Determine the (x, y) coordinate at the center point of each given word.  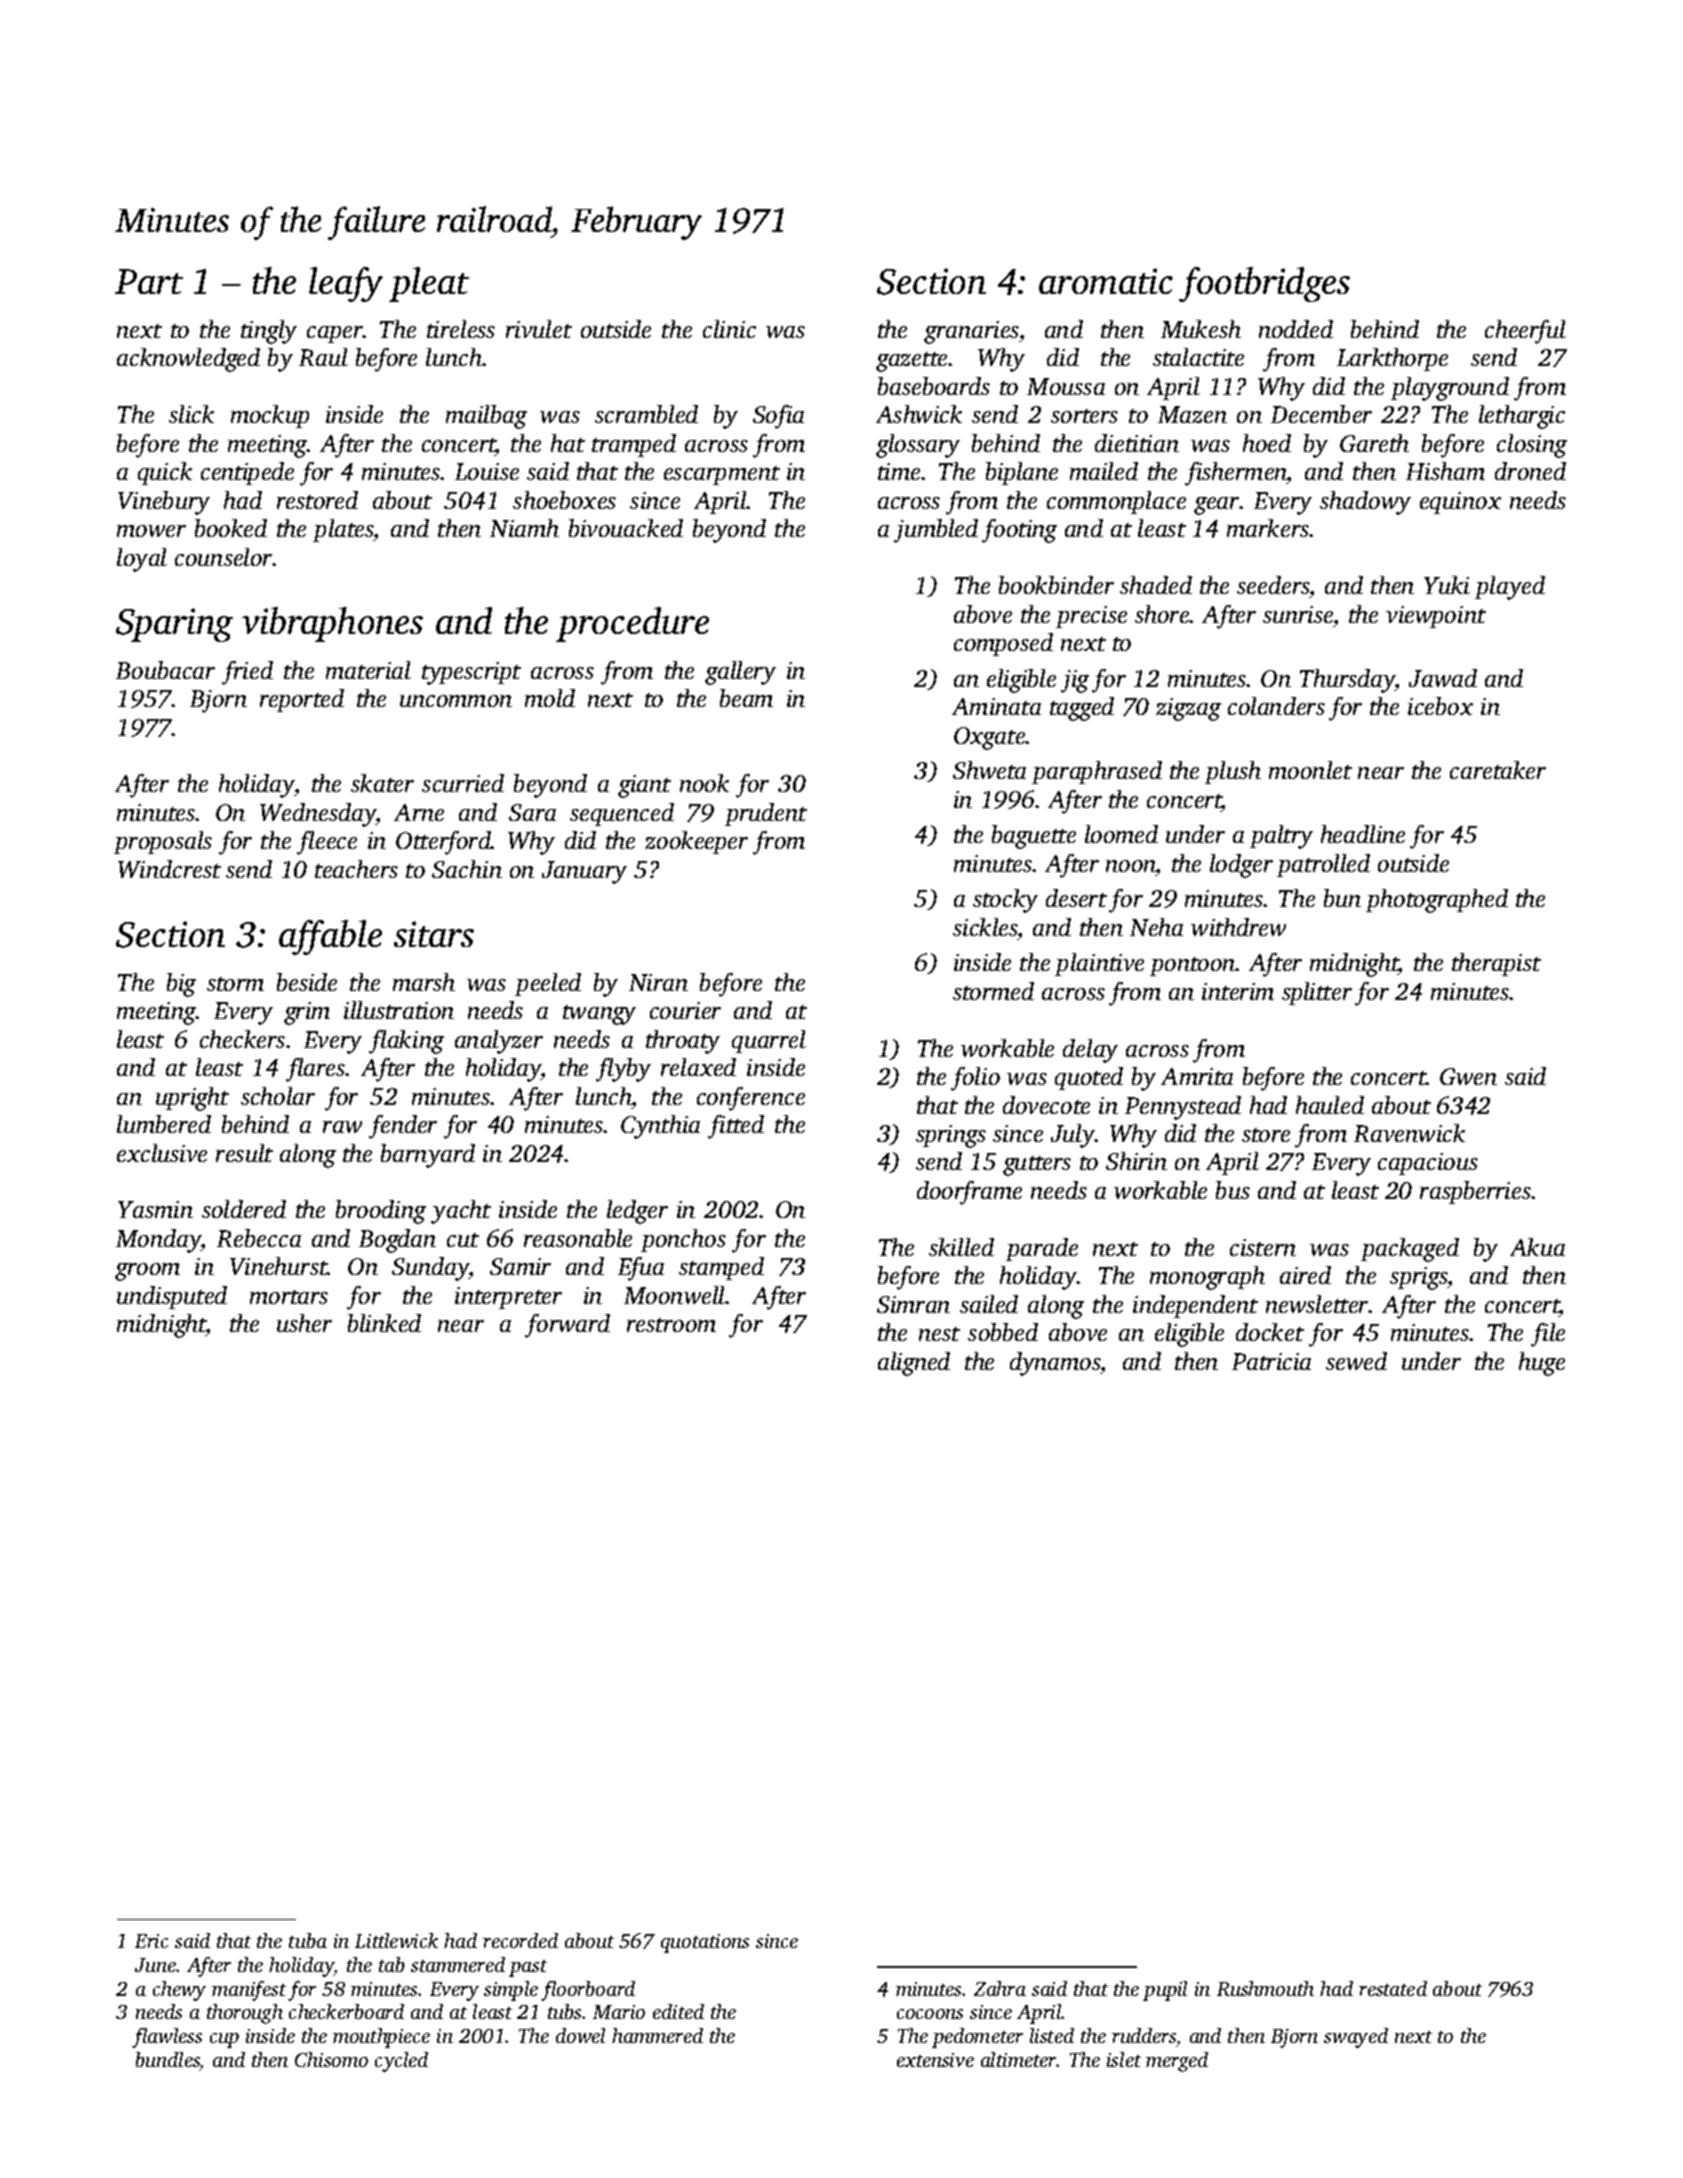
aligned (914, 1364)
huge (1542, 1364)
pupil (1165, 1991)
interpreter (508, 1298)
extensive (935, 2060)
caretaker (1498, 770)
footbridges (1264, 284)
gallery (740, 673)
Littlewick (396, 1940)
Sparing (174, 625)
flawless (167, 2038)
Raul (323, 357)
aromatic (1106, 281)
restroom (671, 1325)
